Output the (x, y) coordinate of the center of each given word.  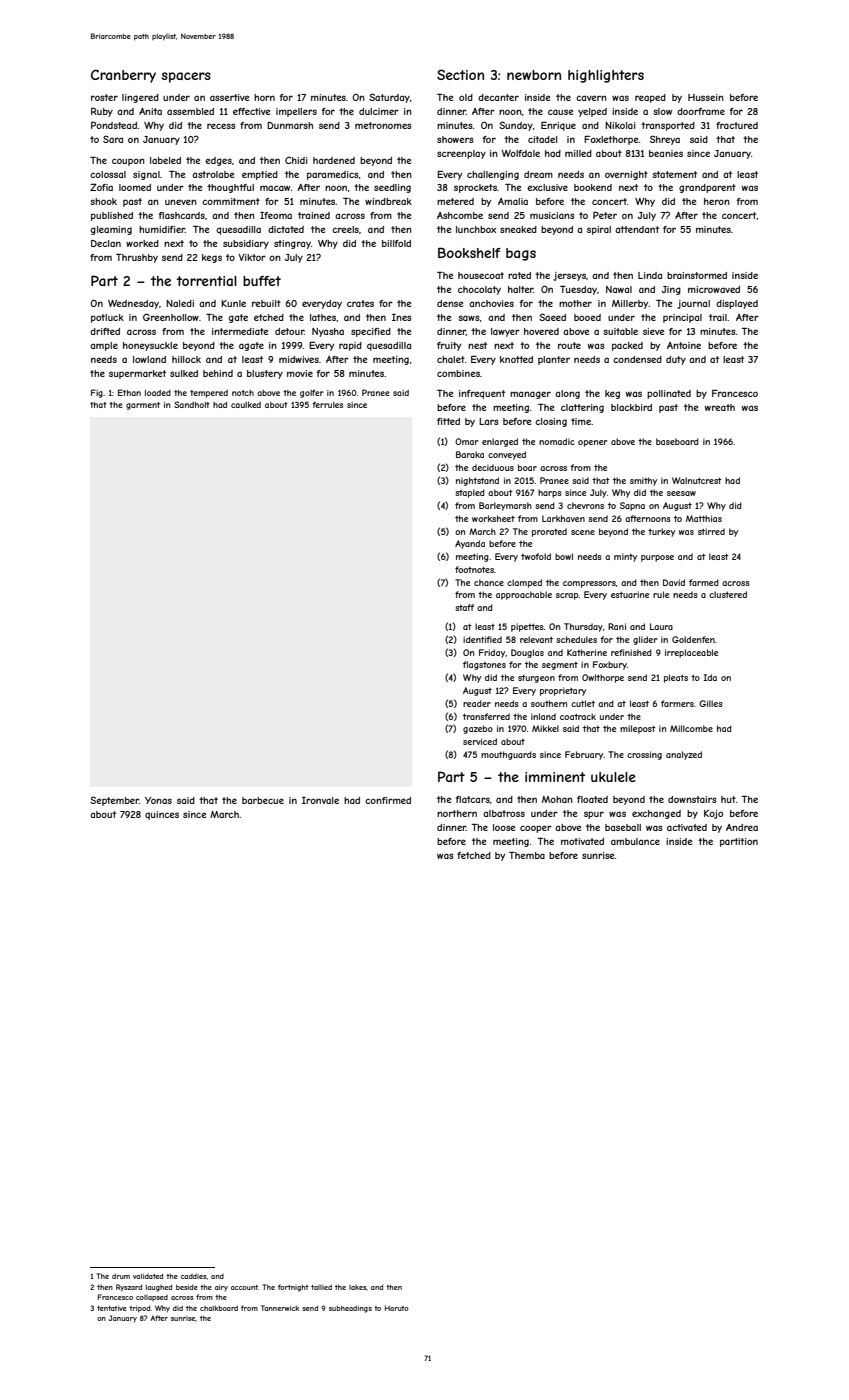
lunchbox (476, 229)
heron (717, 201)
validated (148, 1276)
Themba (527, 855)
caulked (246, 405)
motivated (582, 841)
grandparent (707, 188)
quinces (162, 815)
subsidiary (246, 244)
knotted (516, 359)
